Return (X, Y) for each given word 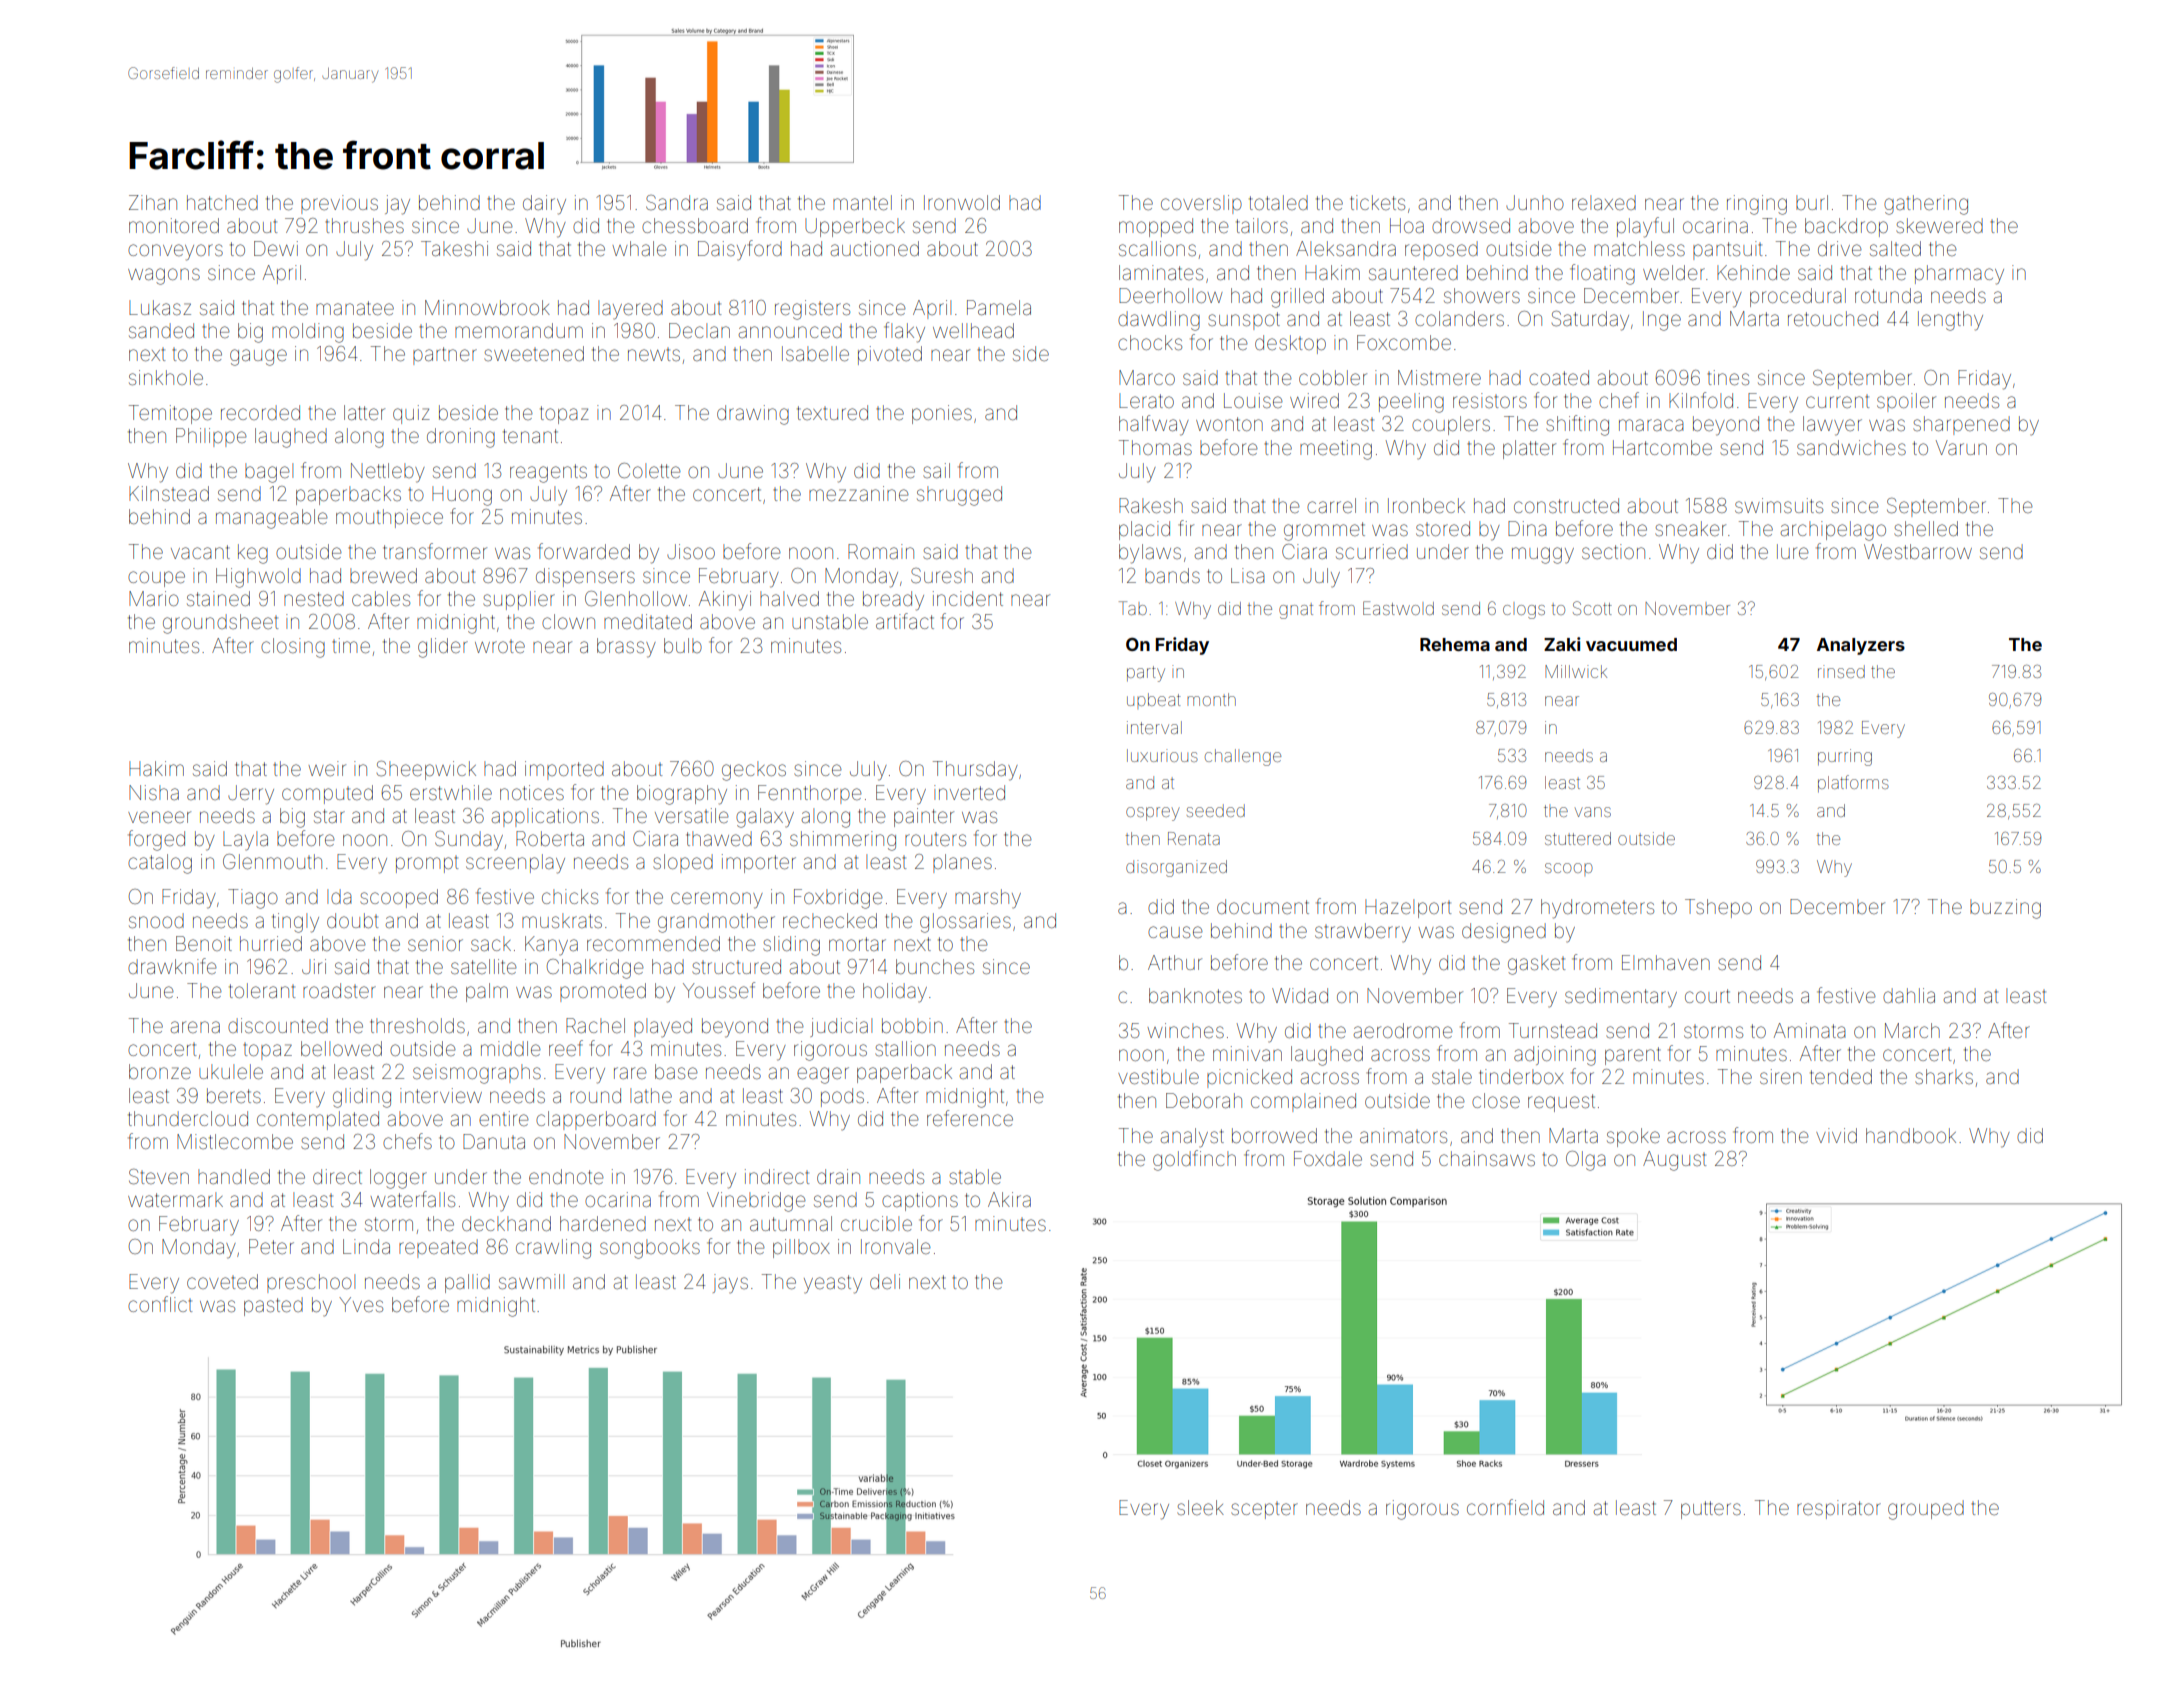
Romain (881, 551)
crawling (553, 1249)
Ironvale (896, 1246)
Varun (1961, 447)
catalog (160, 864)
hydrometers (1597, 909)
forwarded (584, 551)
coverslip (1201, 204)
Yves (361, 1304)
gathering (1926, 205)
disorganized (1176, 868)
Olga (1586, 1161)
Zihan (153, 202)
